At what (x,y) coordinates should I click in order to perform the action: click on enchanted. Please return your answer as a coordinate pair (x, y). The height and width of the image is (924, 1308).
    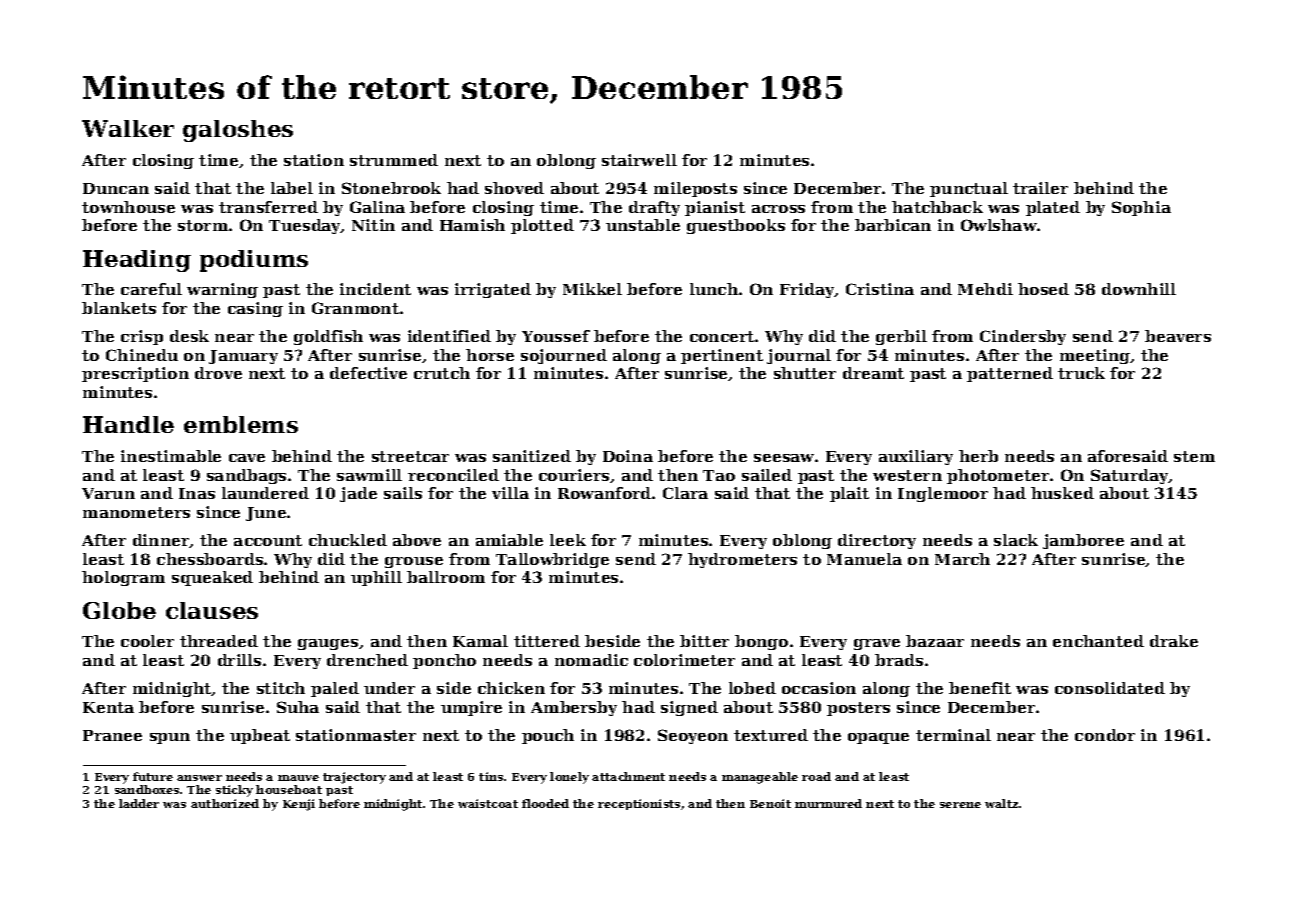
    Looking at the image, I should click on (1098, 641).
